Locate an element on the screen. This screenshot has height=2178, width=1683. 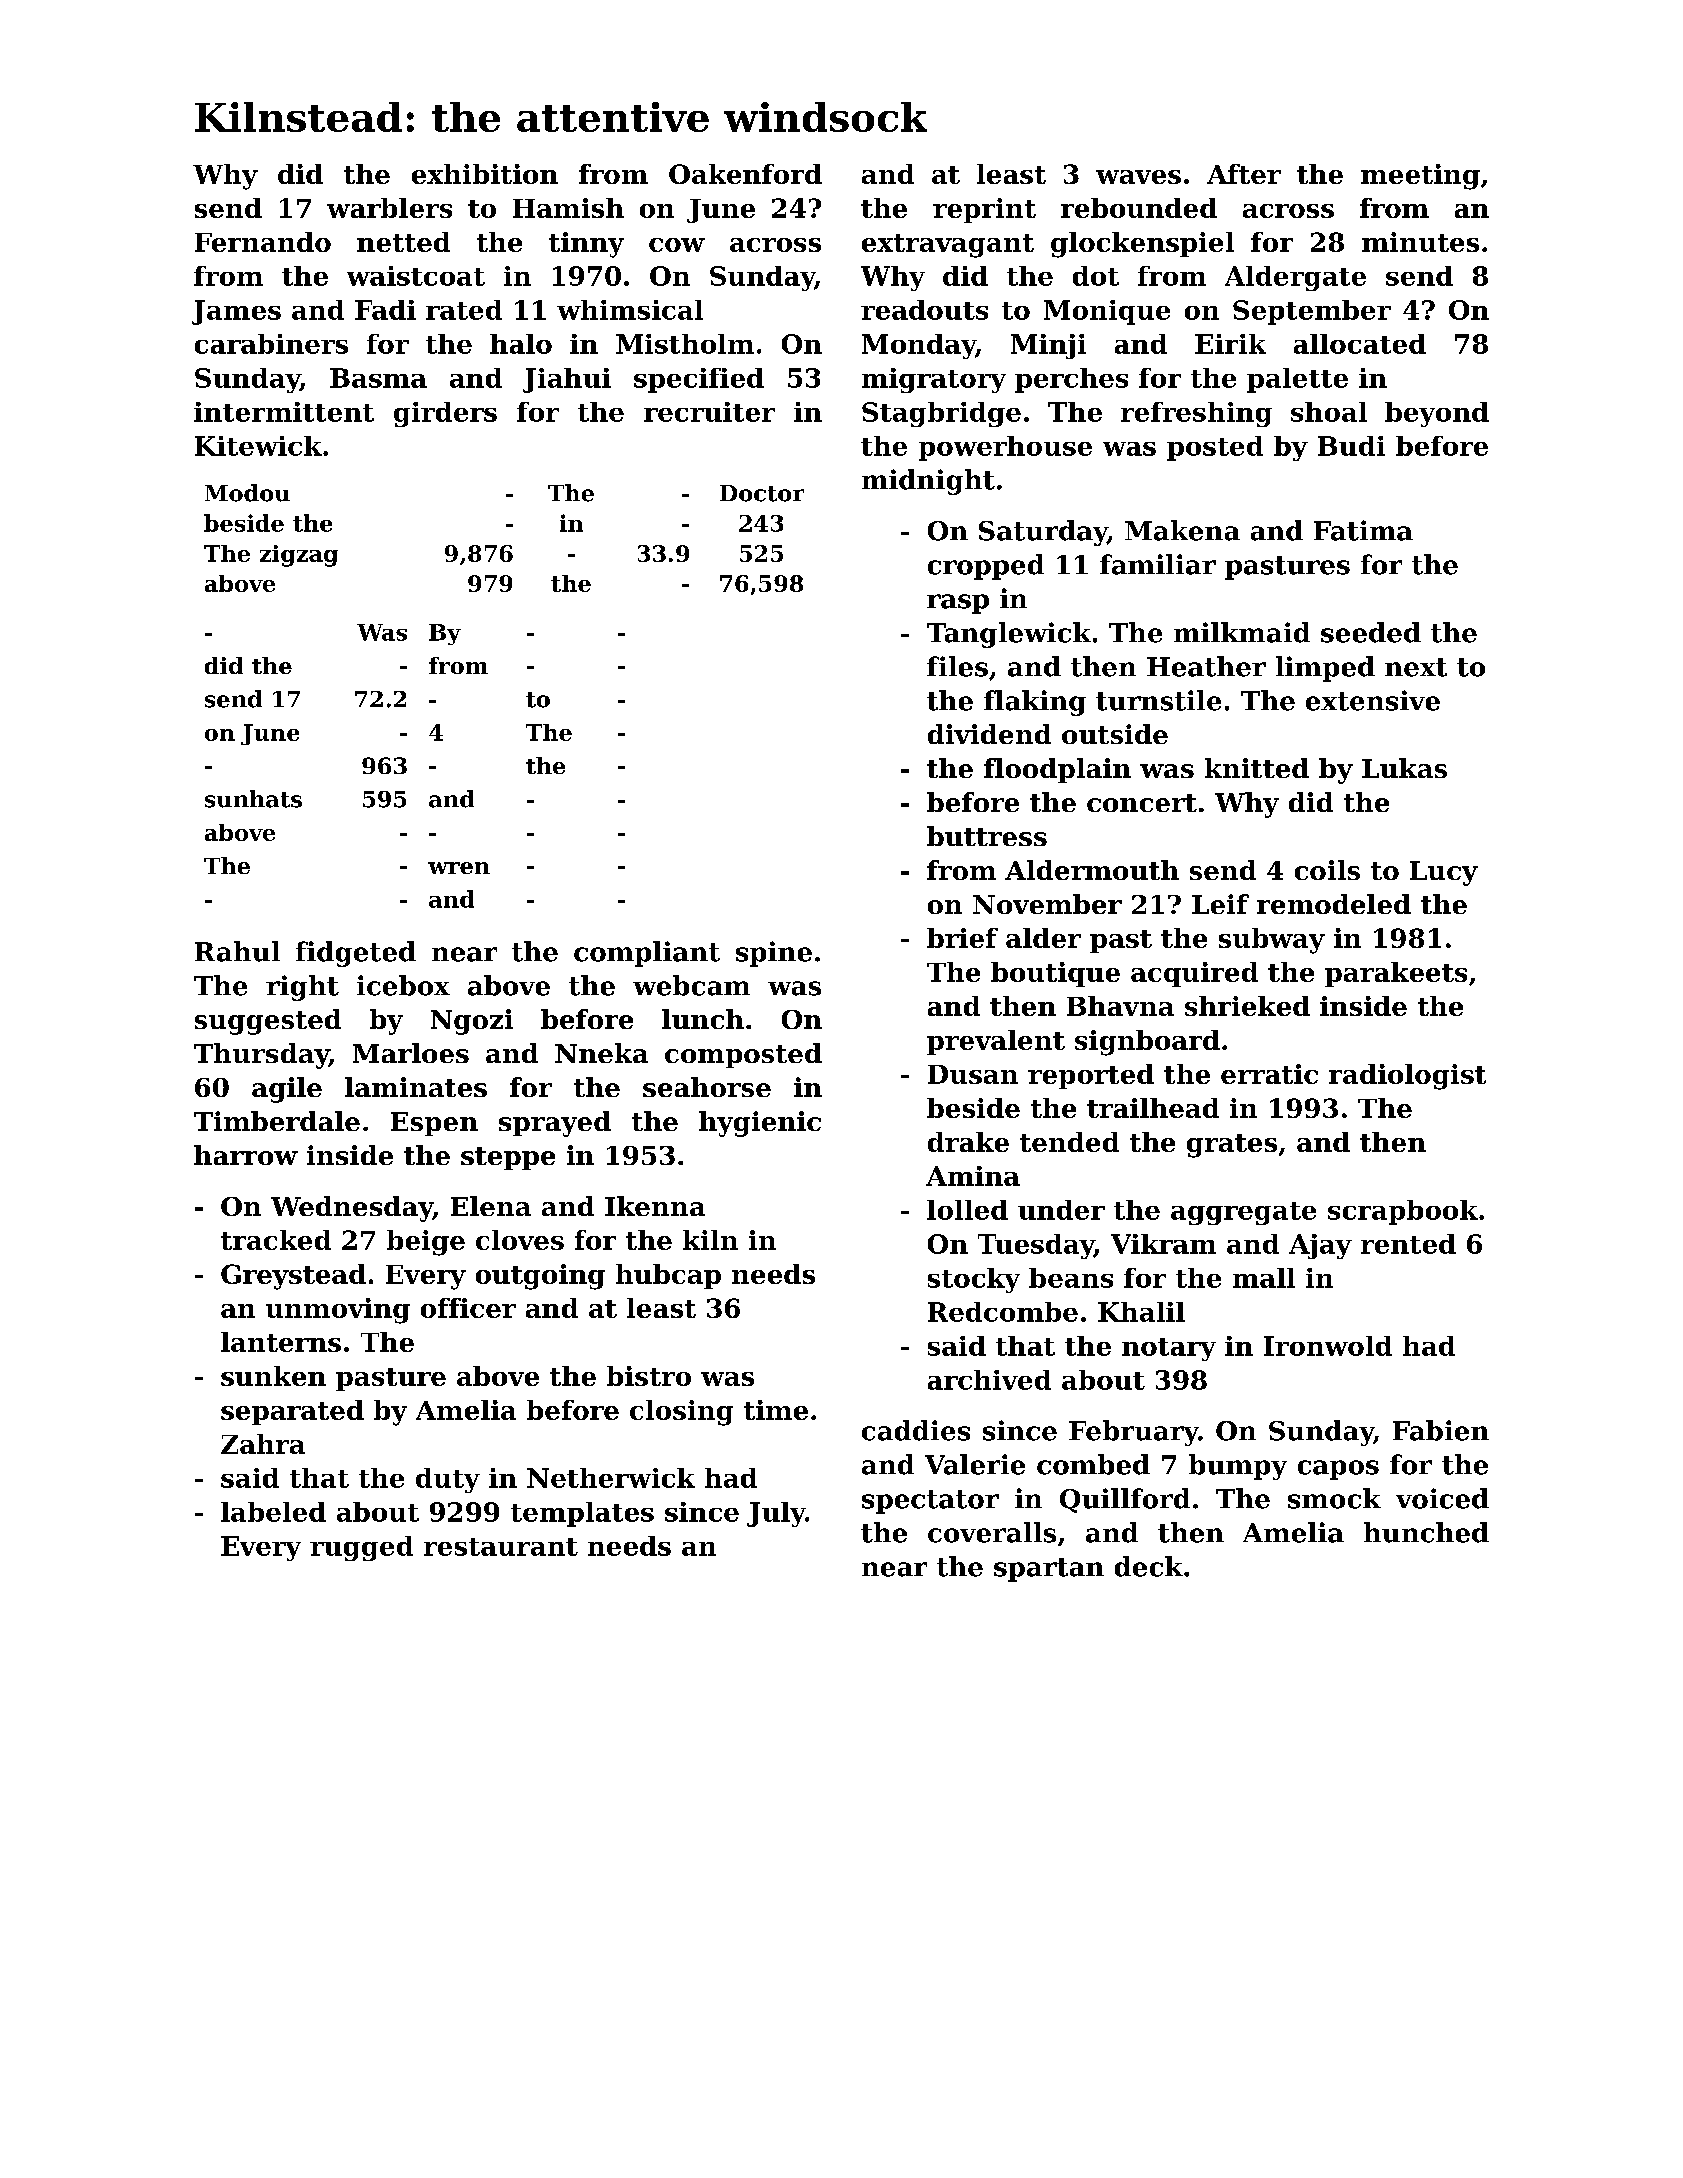
Thursday is located at coordinates (261, 1056).
